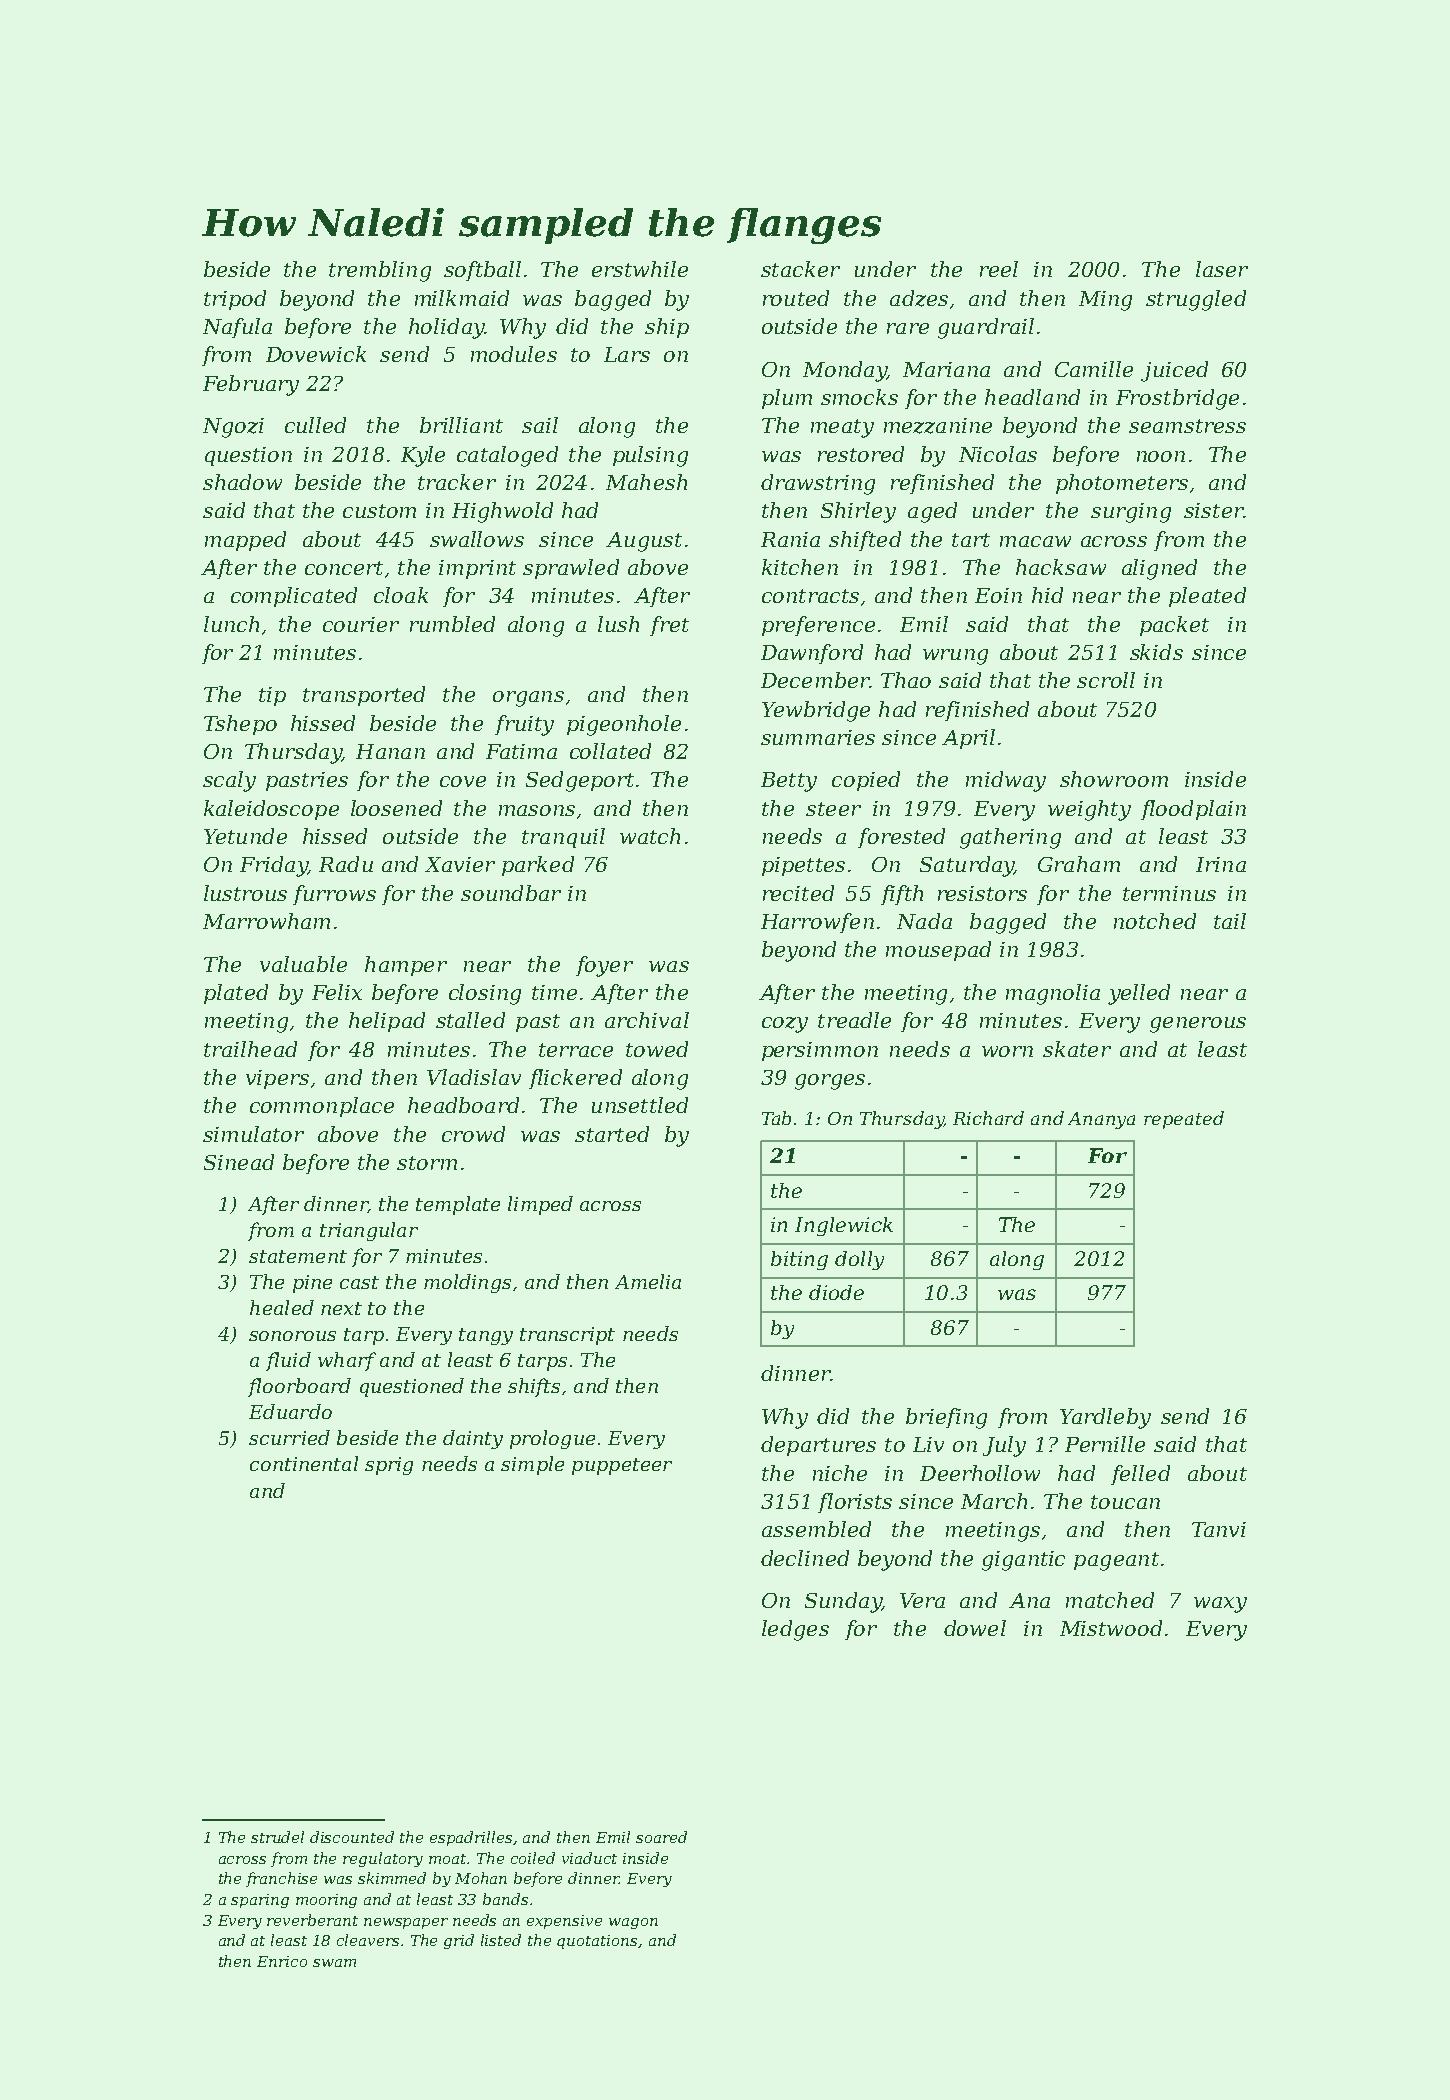  Describe the element at coordinates (1111, 1628) in the screenshot. I see `Mistwood` at that location.
